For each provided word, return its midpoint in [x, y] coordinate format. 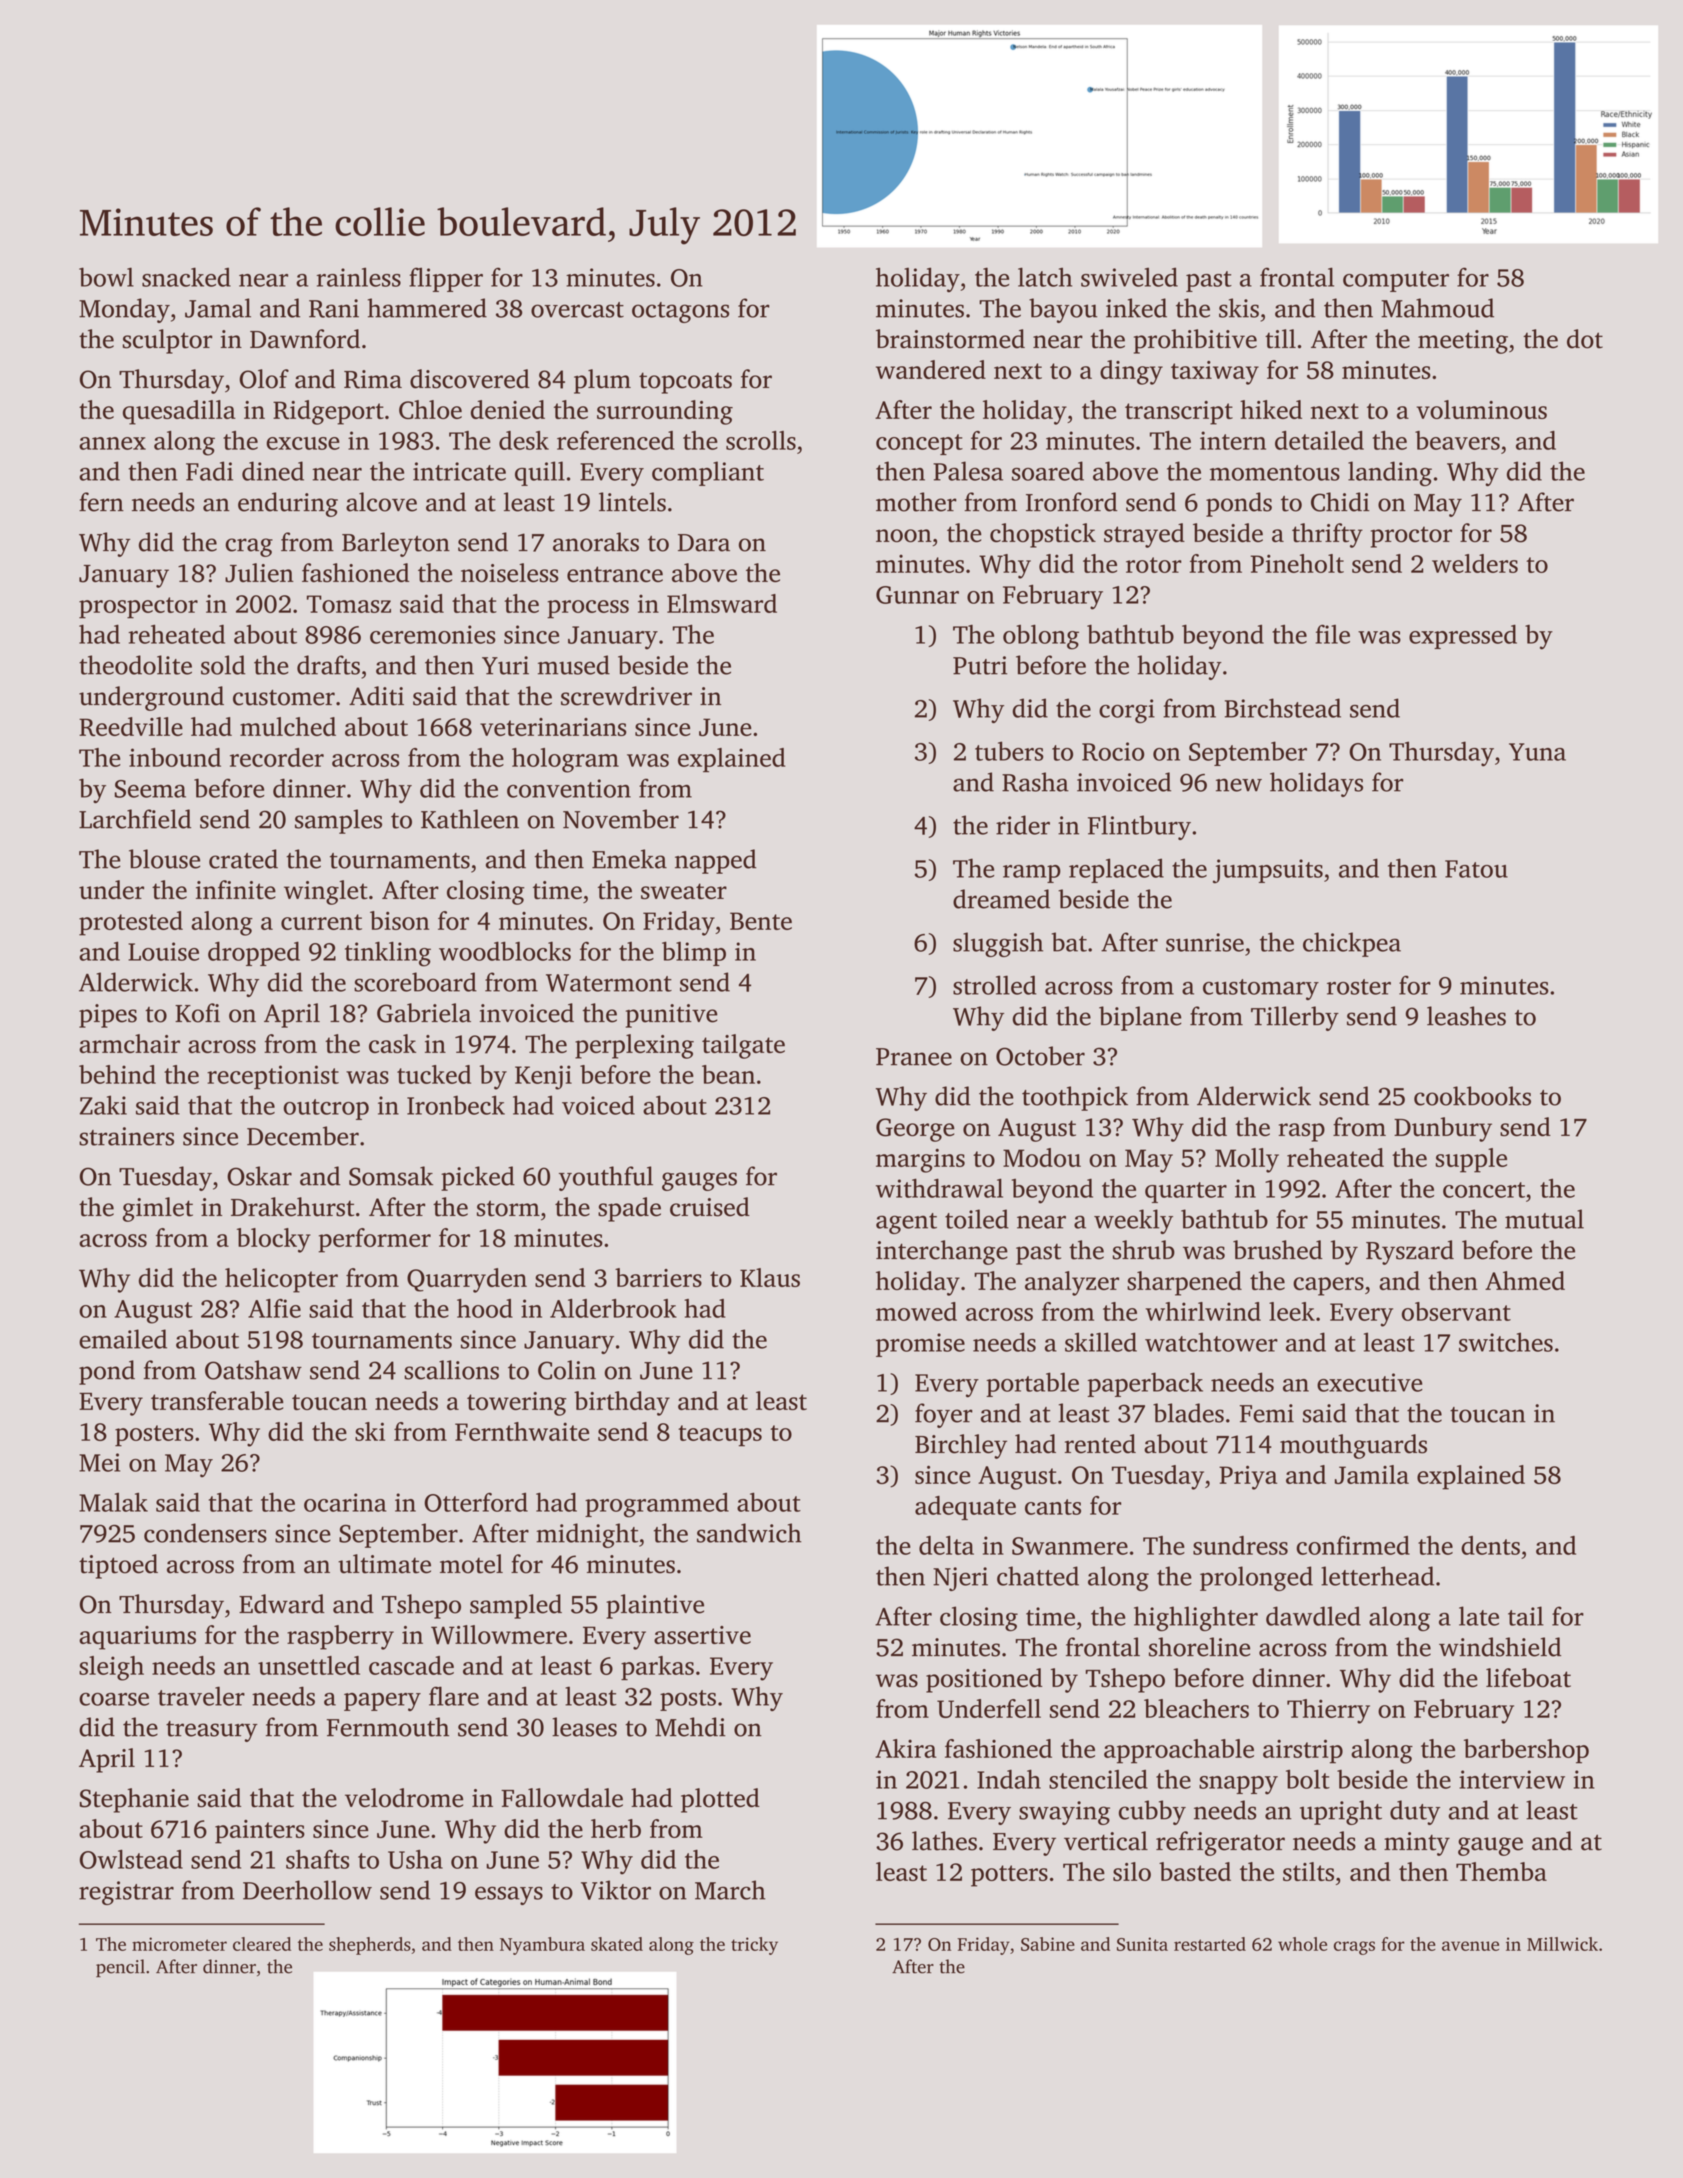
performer [374, 1240]
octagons [680, 312]
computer [1396, 281]
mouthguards [1353, 1446]
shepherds [370, 1946]
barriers [658, 1277]
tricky [754, 1946]
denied [508, 409]
